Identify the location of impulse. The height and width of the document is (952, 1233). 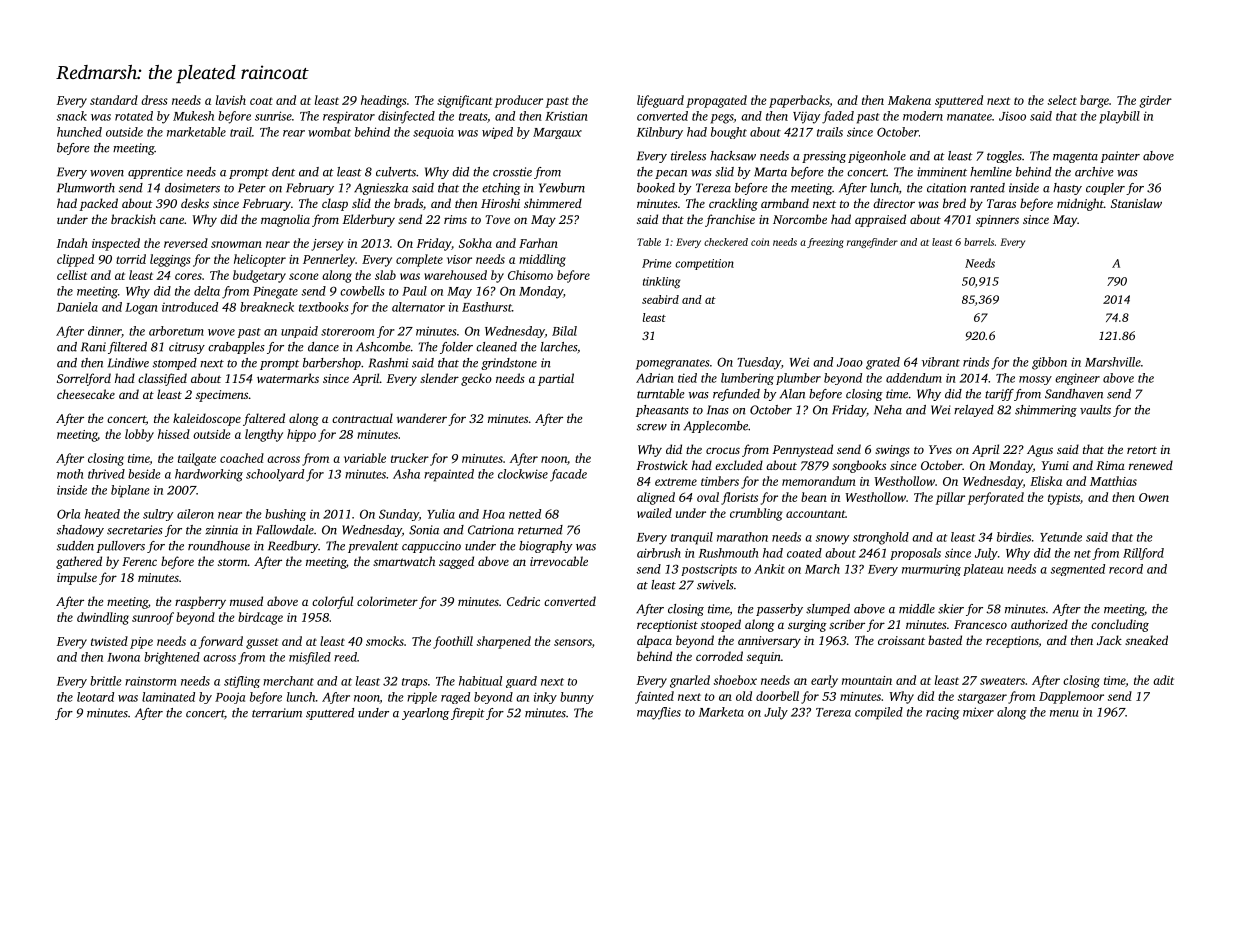
(77, 578).
